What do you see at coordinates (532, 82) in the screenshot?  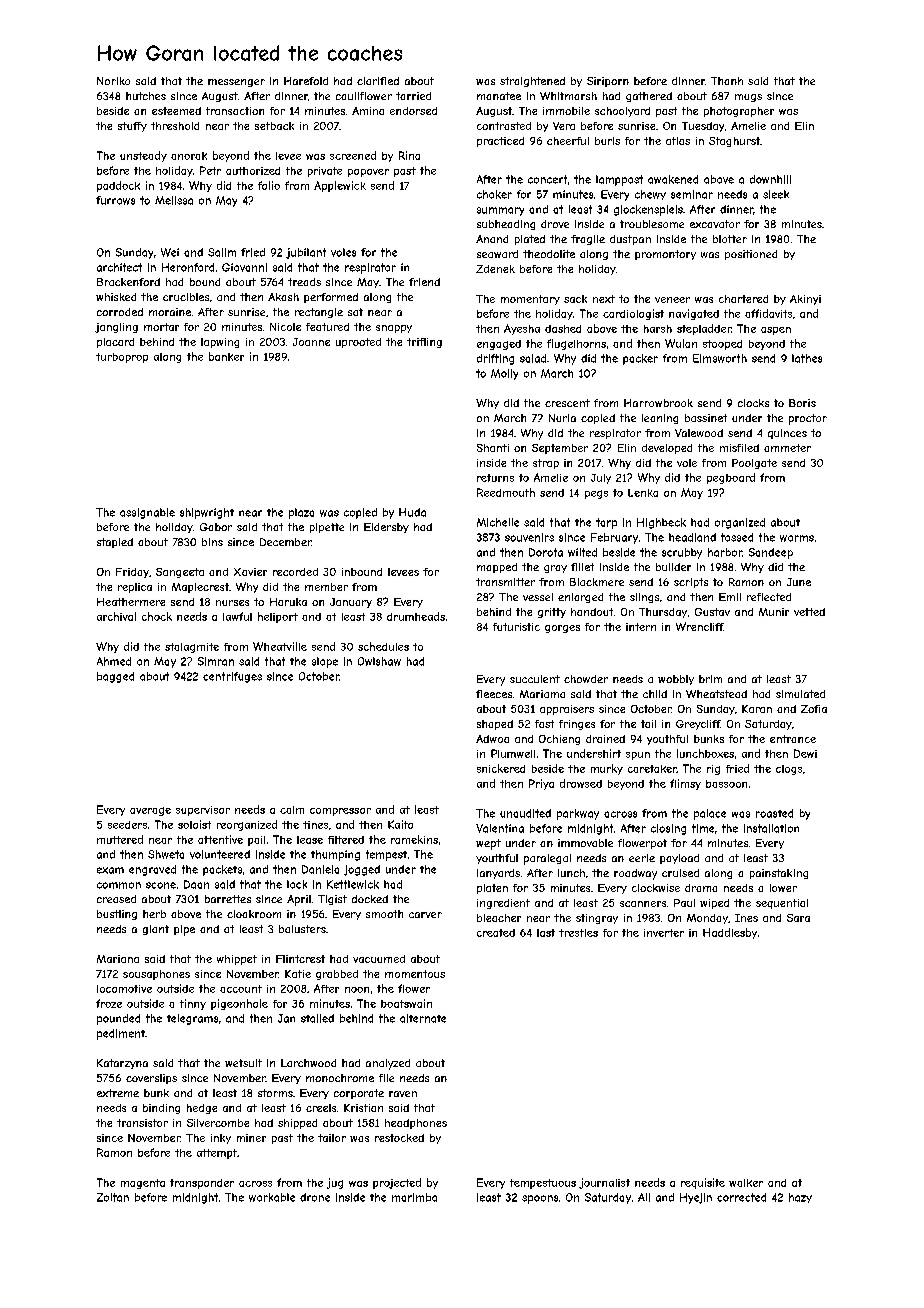 I see `straightened` at bounding box center [532, 82].
